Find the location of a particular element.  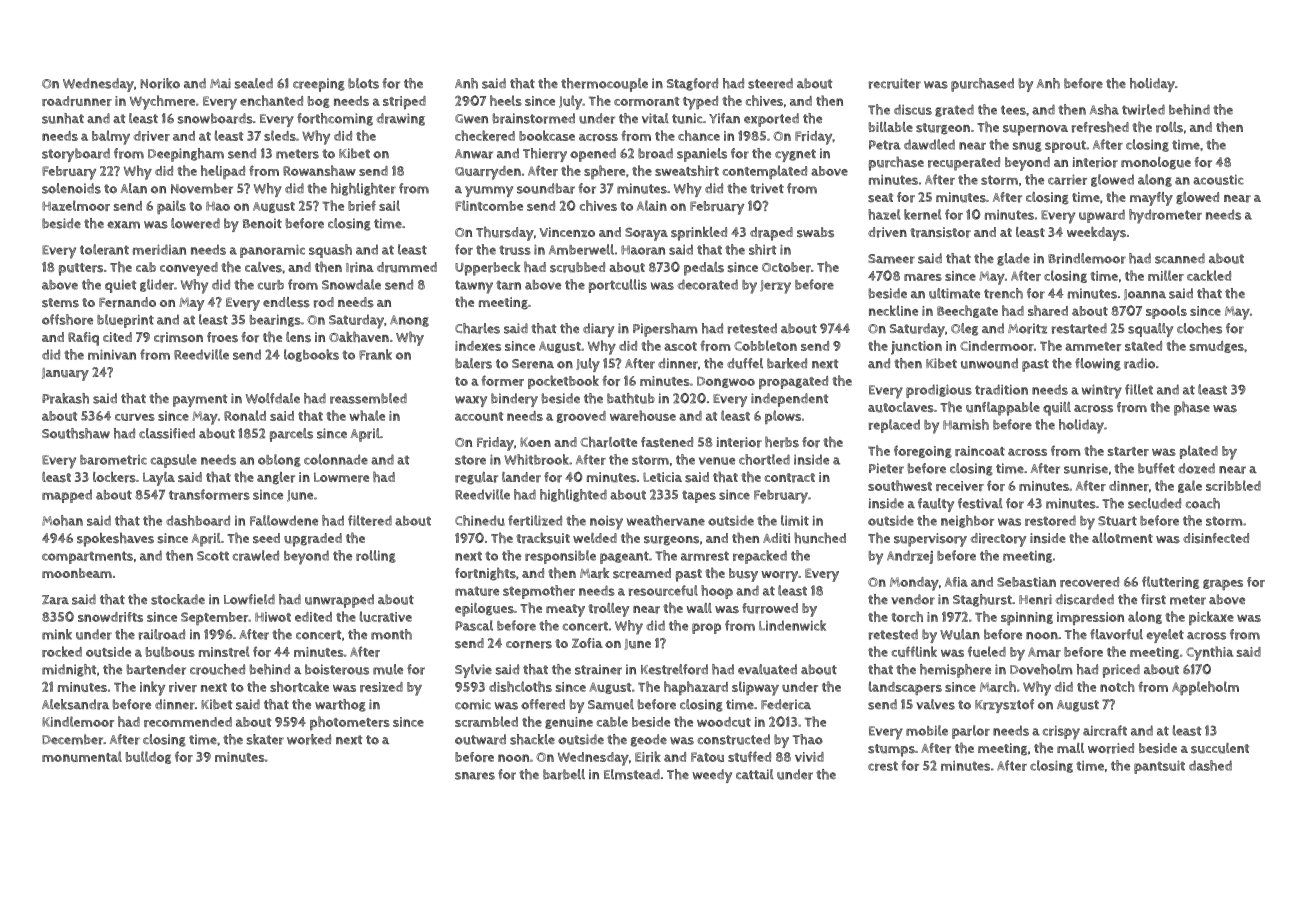

mayfly is located at coordinates (1151, 199).
